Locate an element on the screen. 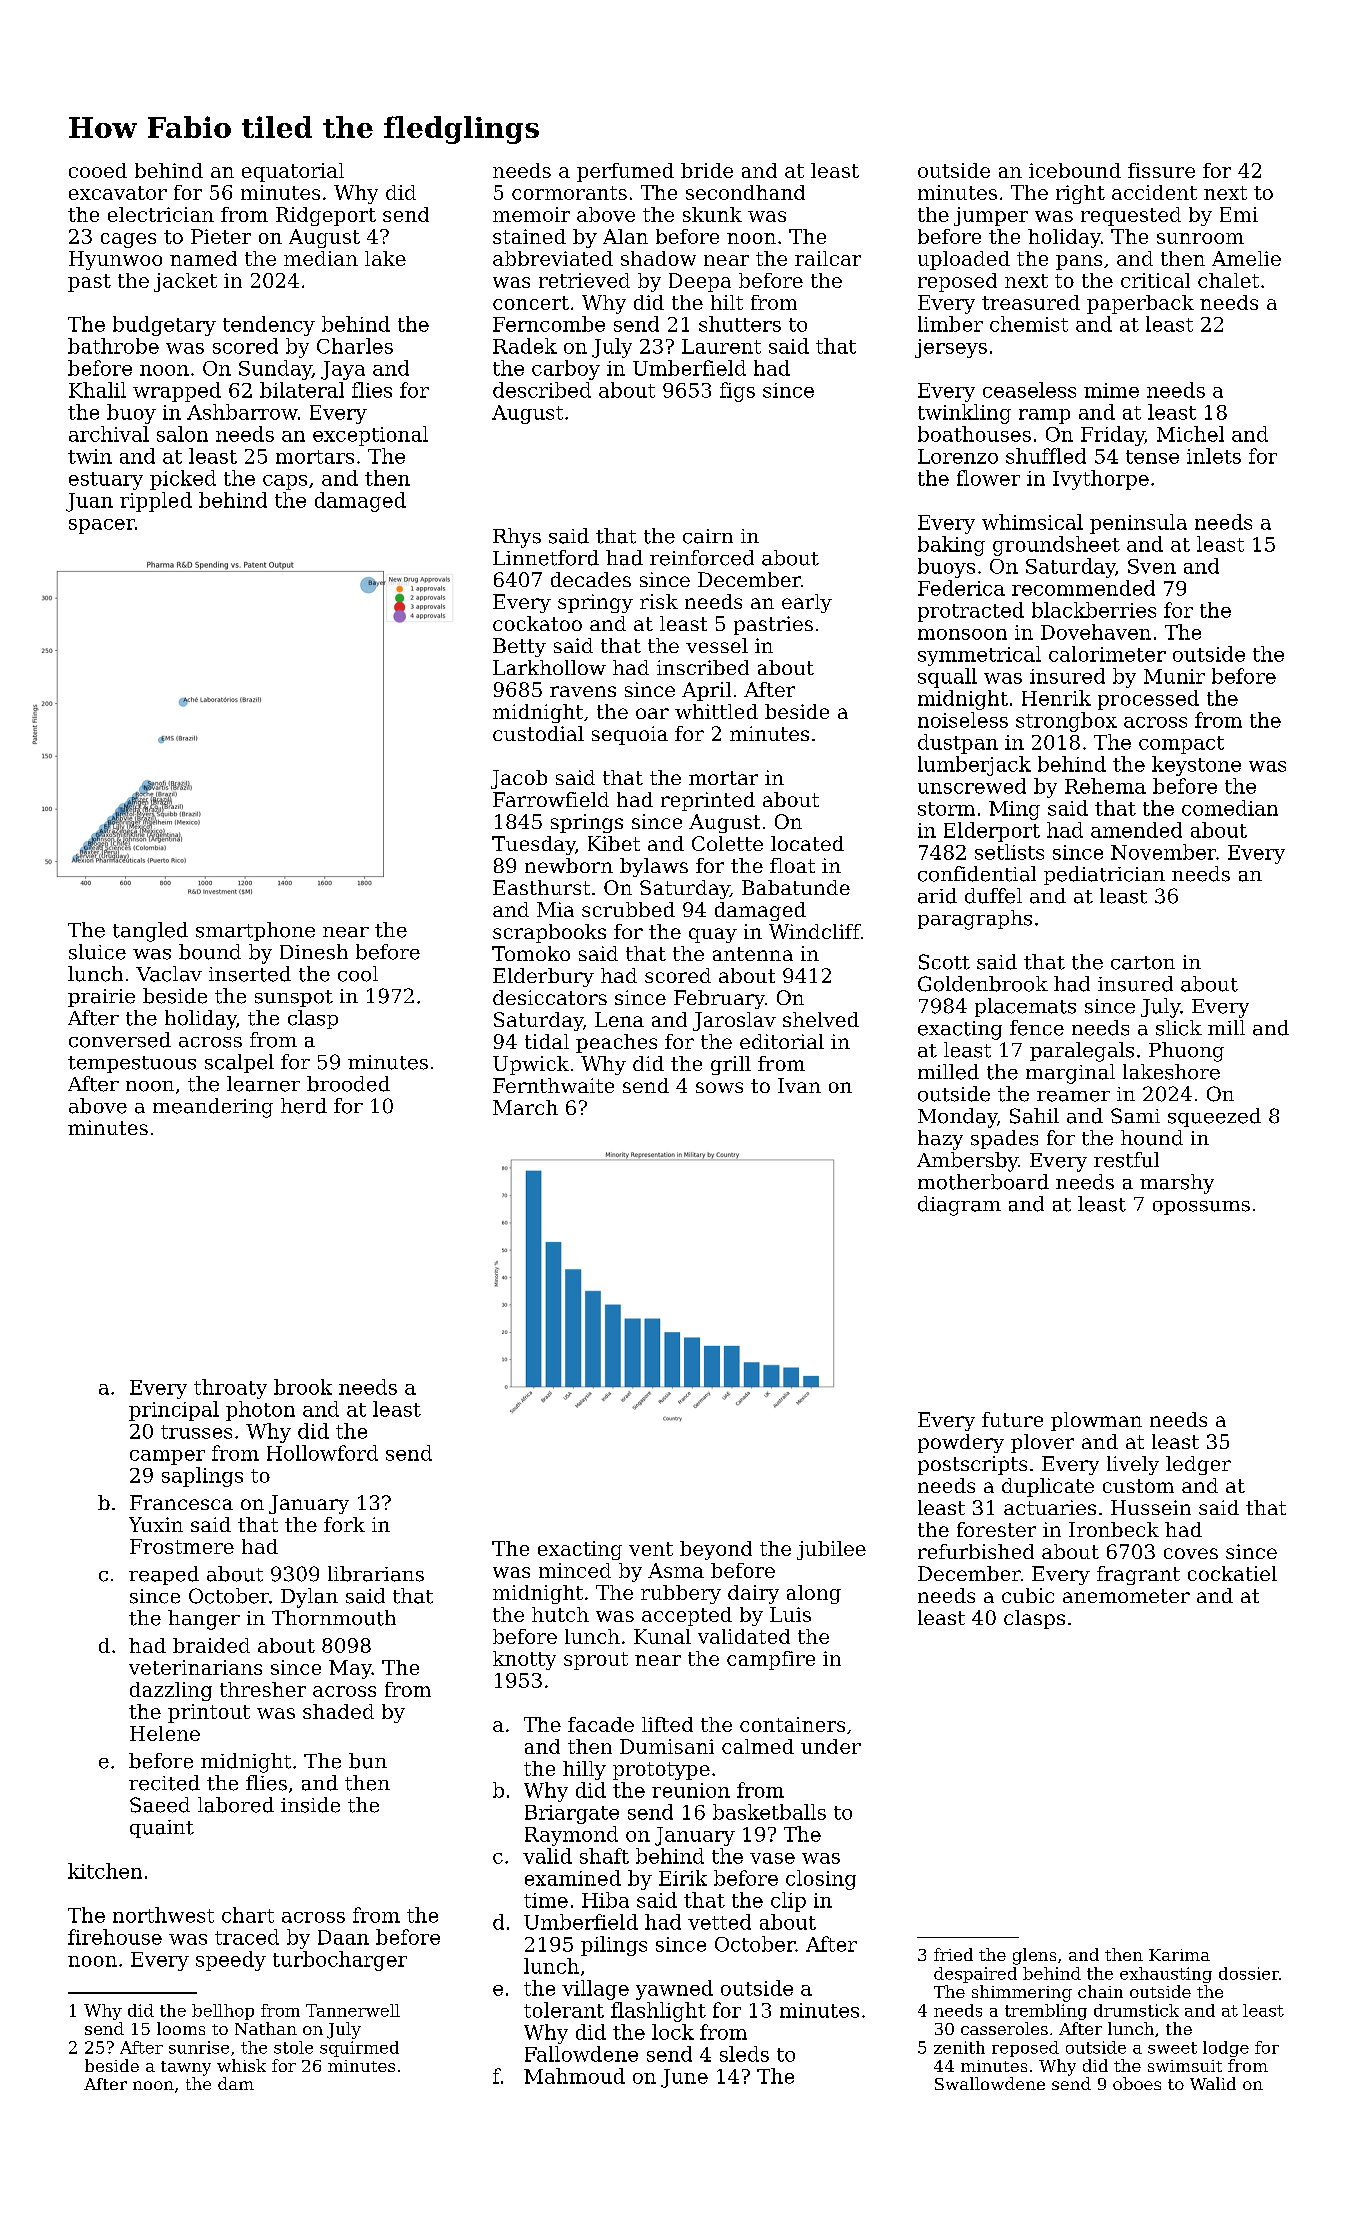 The image size is (1359, 2239). Mahmoud is located at coordinates (574, 2076).
